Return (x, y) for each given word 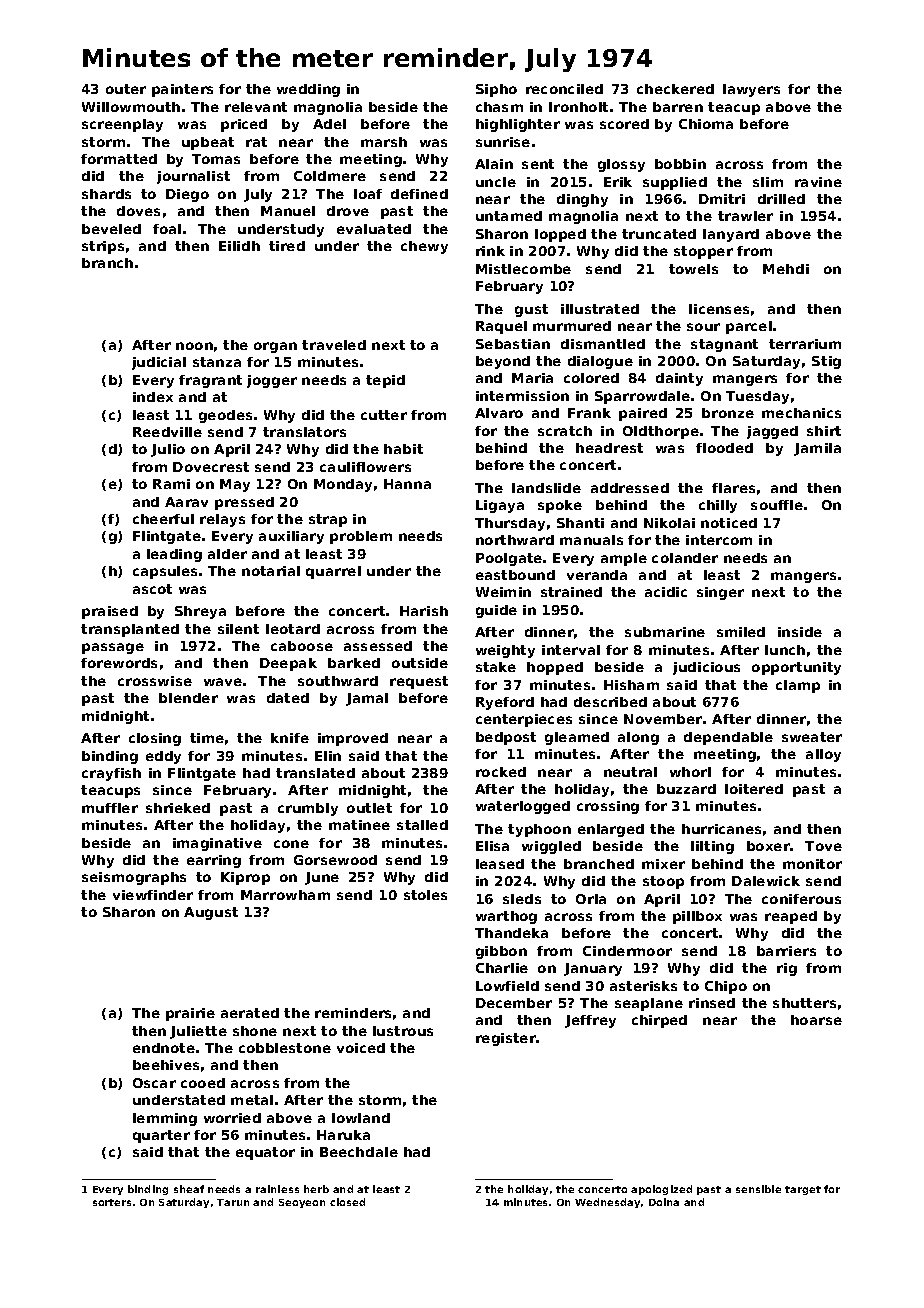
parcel (749, 327)
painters (182, 90)
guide (496, 611)
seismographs (134, 878)
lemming (165, 1119)
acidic (666, 592)
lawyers (751, 90)
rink (490, 251)
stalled (422, 825)
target (803, 1190)
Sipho (496, 90)
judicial (159, 363)
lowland (361, 1118)
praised (110, 612)
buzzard (686, 789)
